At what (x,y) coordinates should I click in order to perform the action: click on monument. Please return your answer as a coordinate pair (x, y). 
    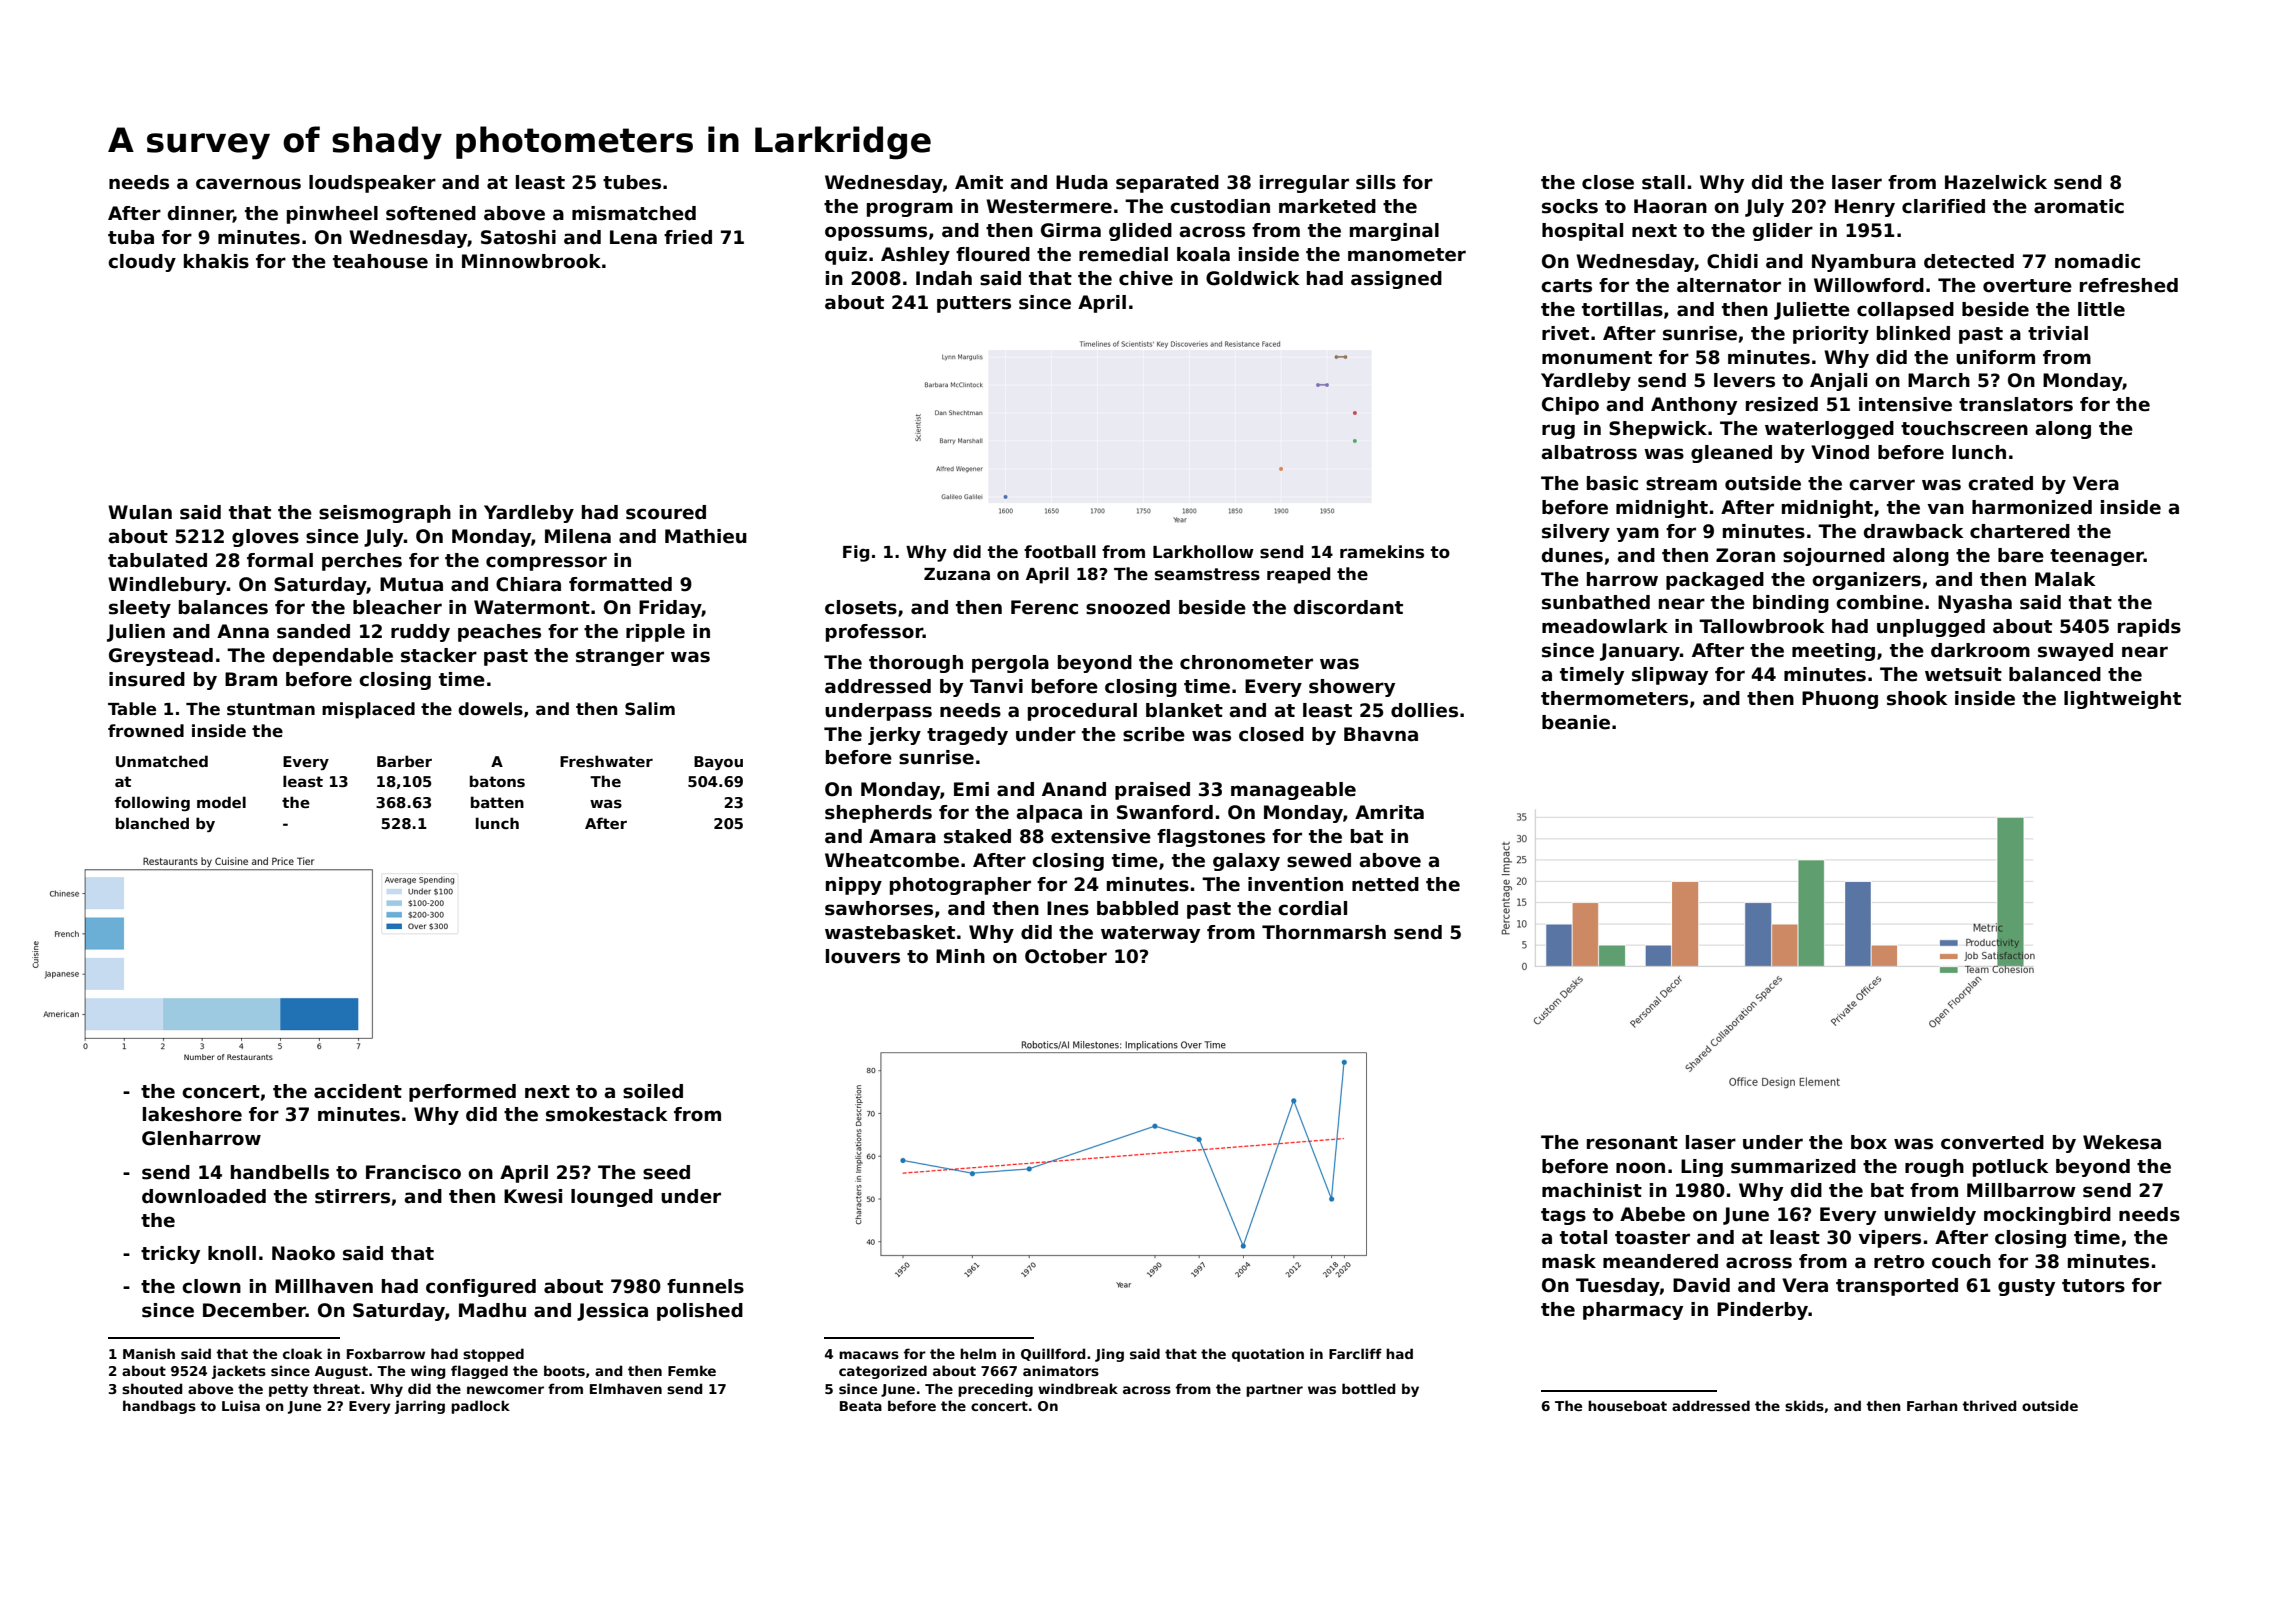
    Looking at the image, I should click on (1597, 358).
